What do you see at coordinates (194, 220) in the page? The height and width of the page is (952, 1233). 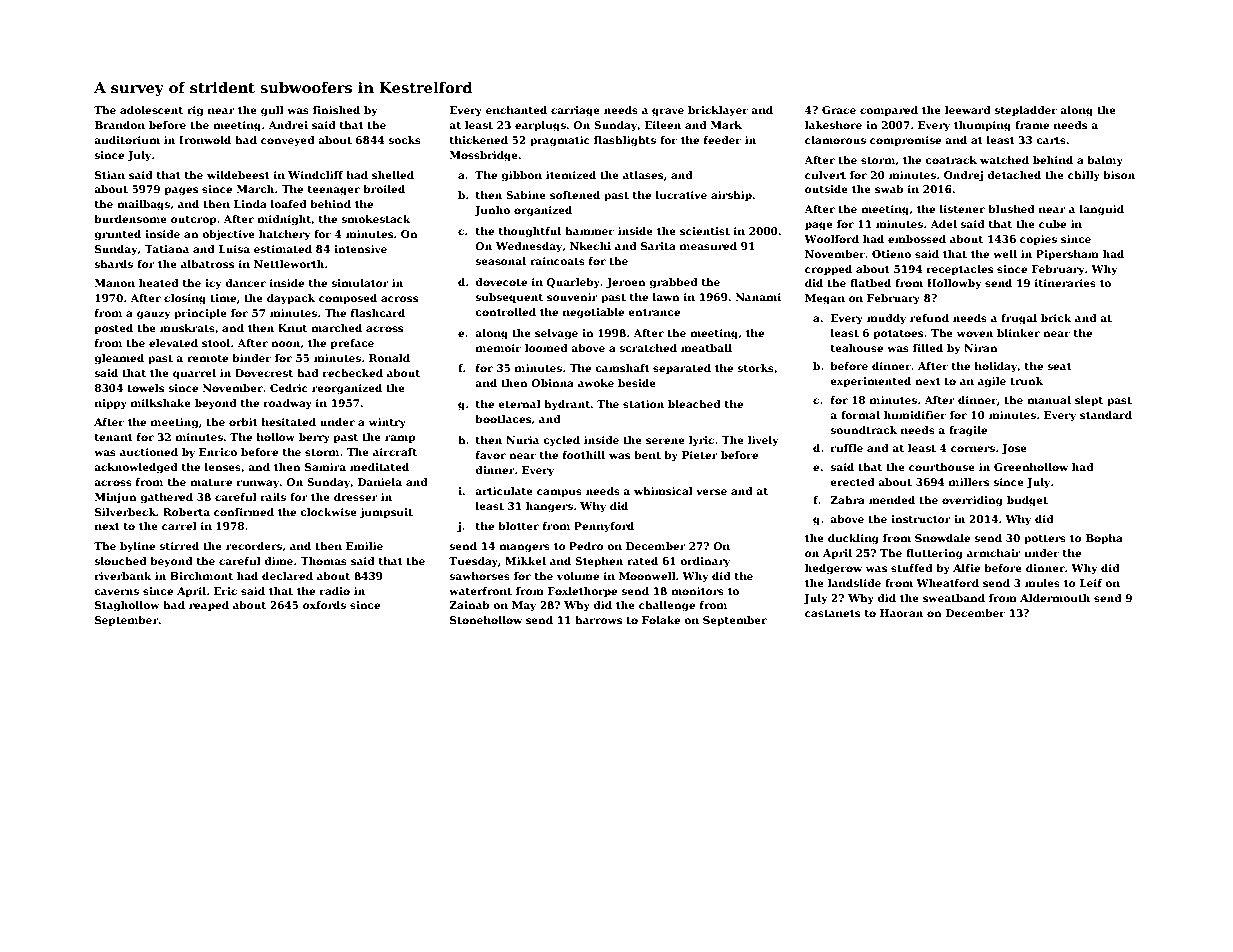 I see `outcrop` at bounding box center [194, 220].
